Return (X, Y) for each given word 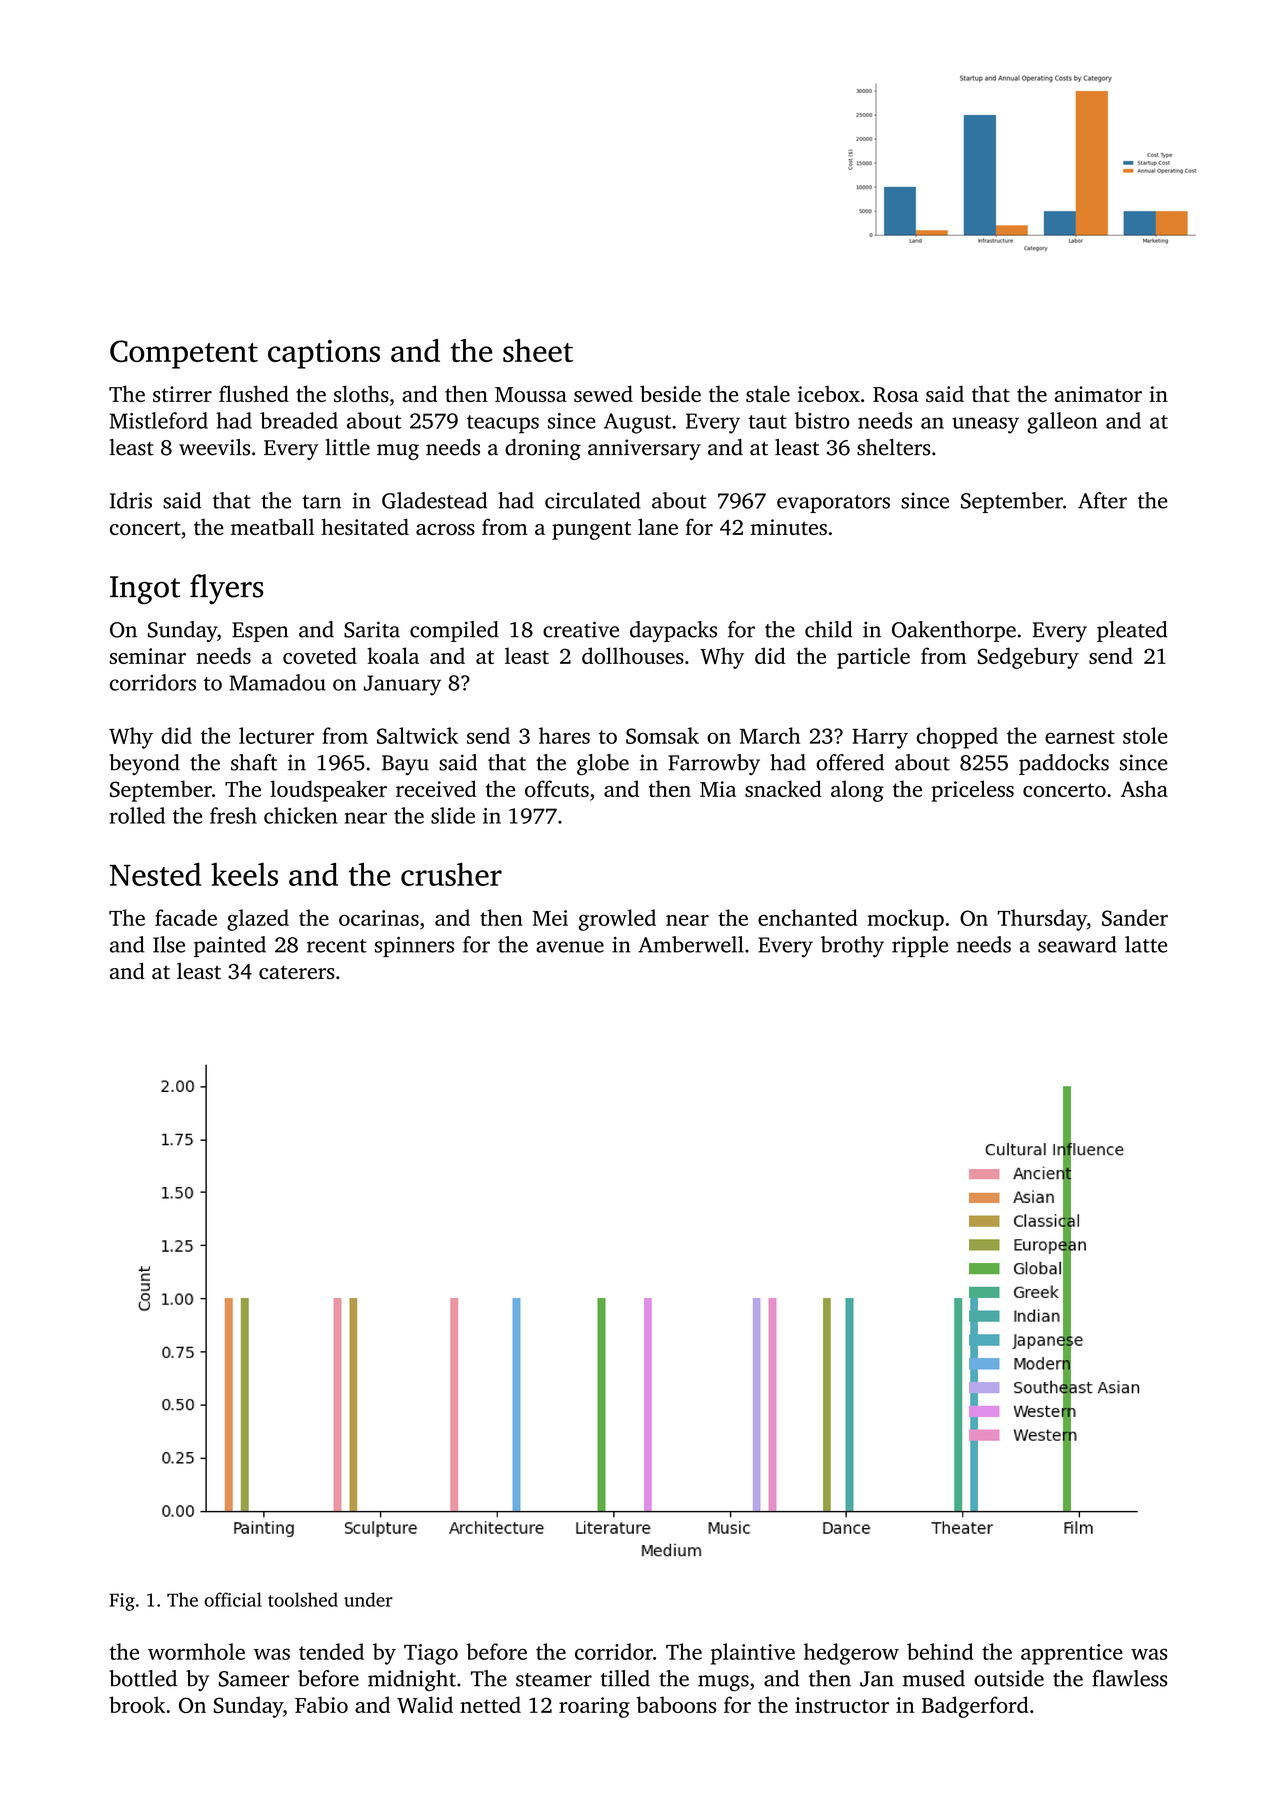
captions (324, 354)
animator (1098, 394)
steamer (554, 1680)
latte (1146, 944)
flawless (1129, 1678)
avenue (570, 947)
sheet (538, 350)
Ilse (169, 944)
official (233, 1599)
